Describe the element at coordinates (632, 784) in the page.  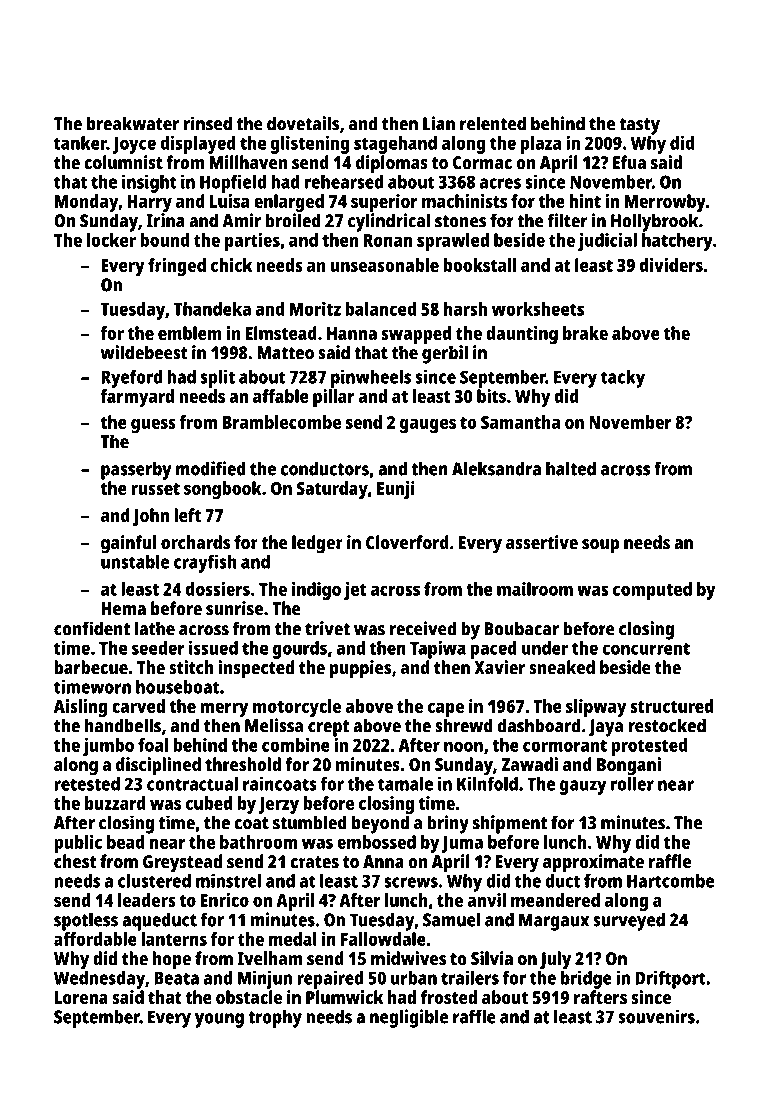
I see `roller` at that location.
